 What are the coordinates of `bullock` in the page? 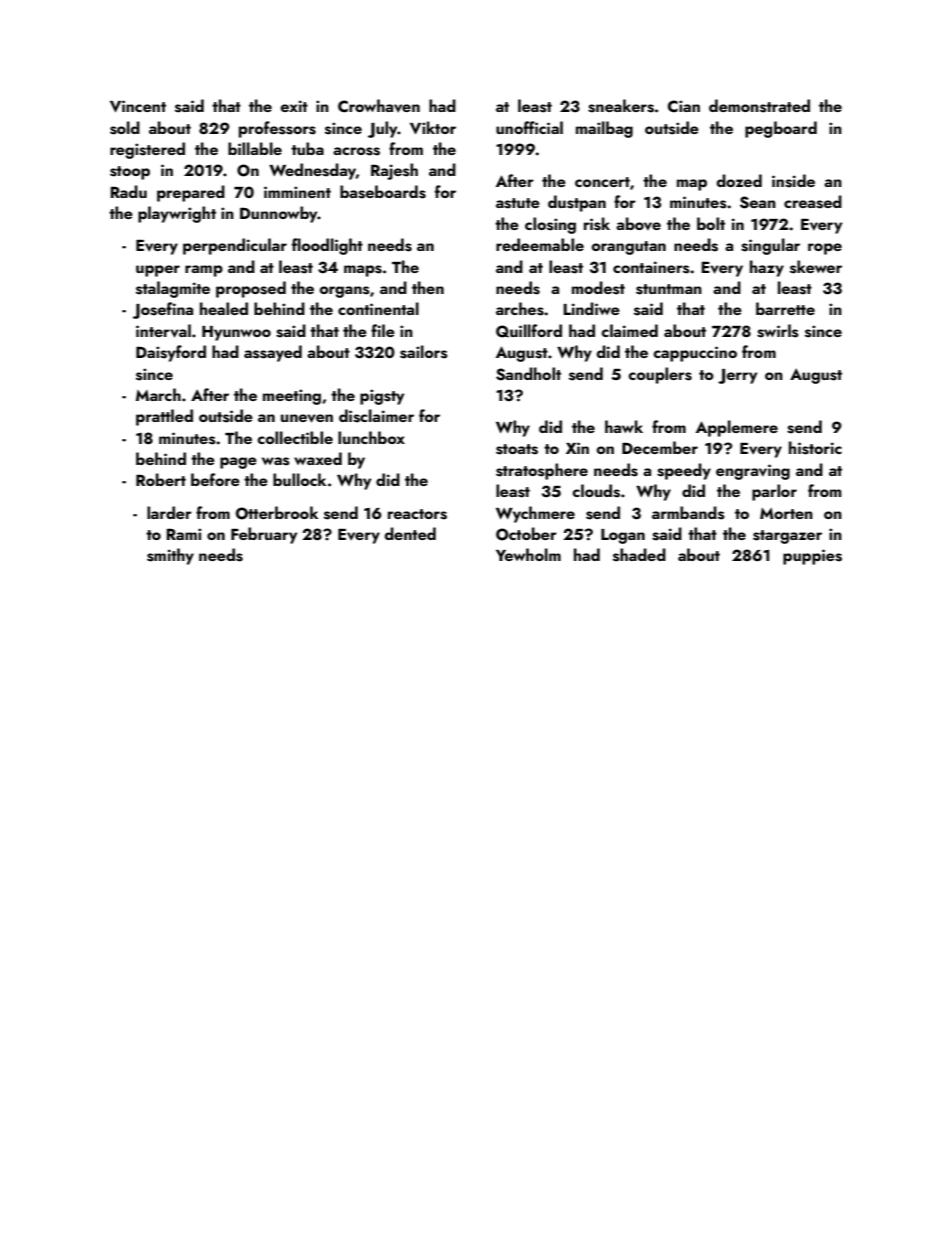 It's located at (299, 479).
